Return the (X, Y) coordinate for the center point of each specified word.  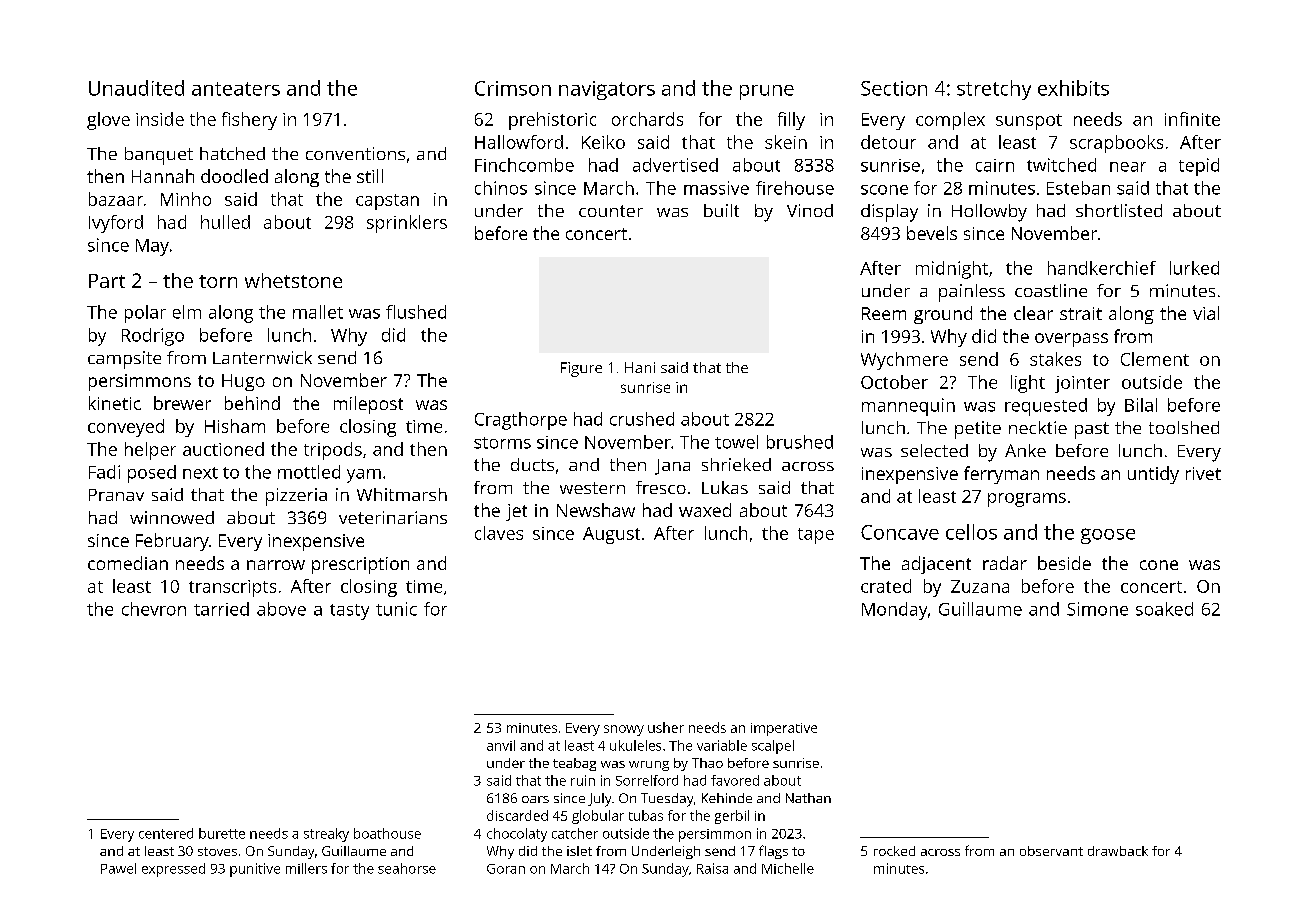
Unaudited (136, 88)
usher (666, 727)
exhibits (1073, 88)
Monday (894, 611)
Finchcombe (524, 165)
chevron (154, 609)
